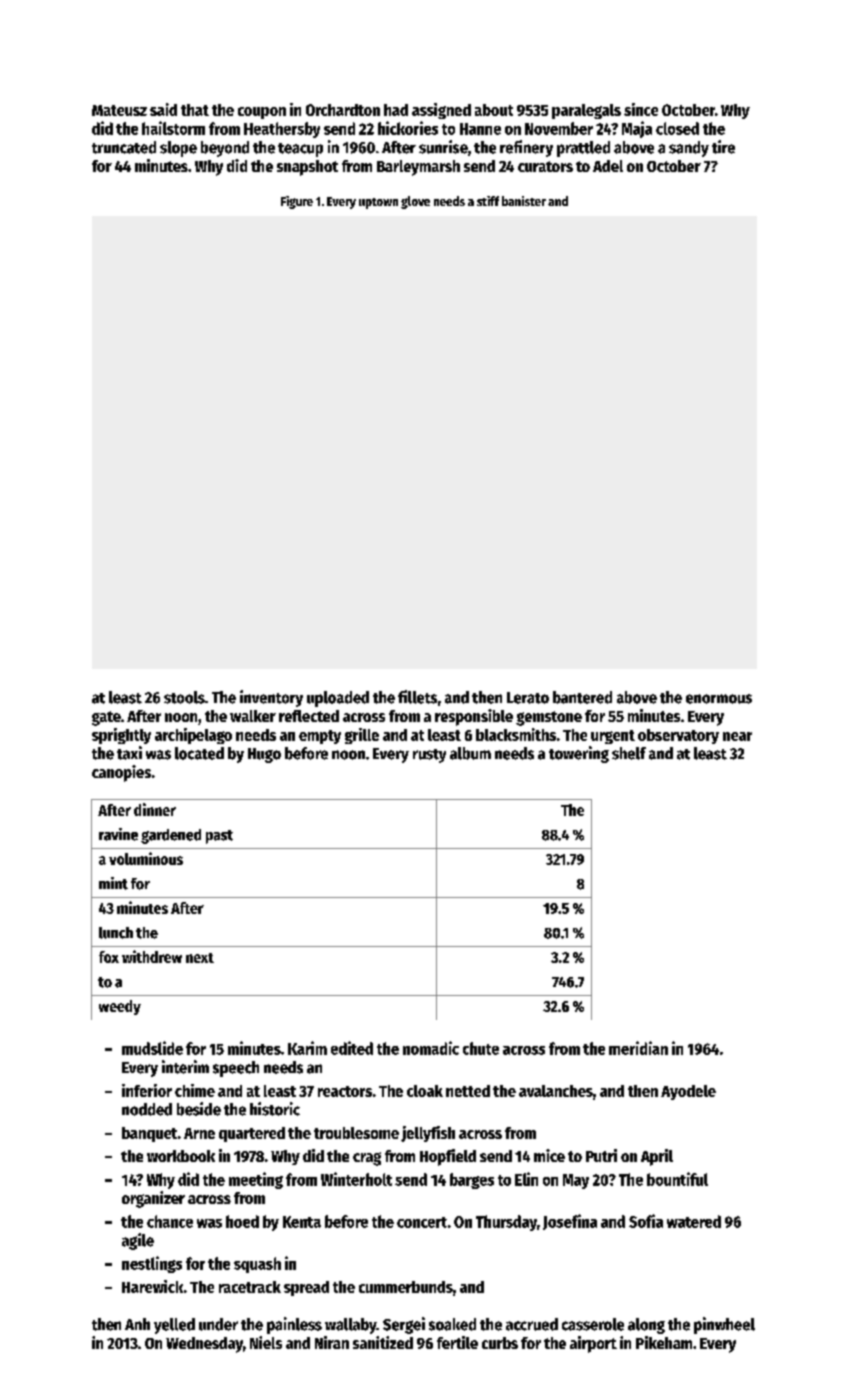 The image size is (849, 1400). What do you see at coordinates (425, 1091) in the document?
I see `cloak` at bounding box center [425, 1091].
